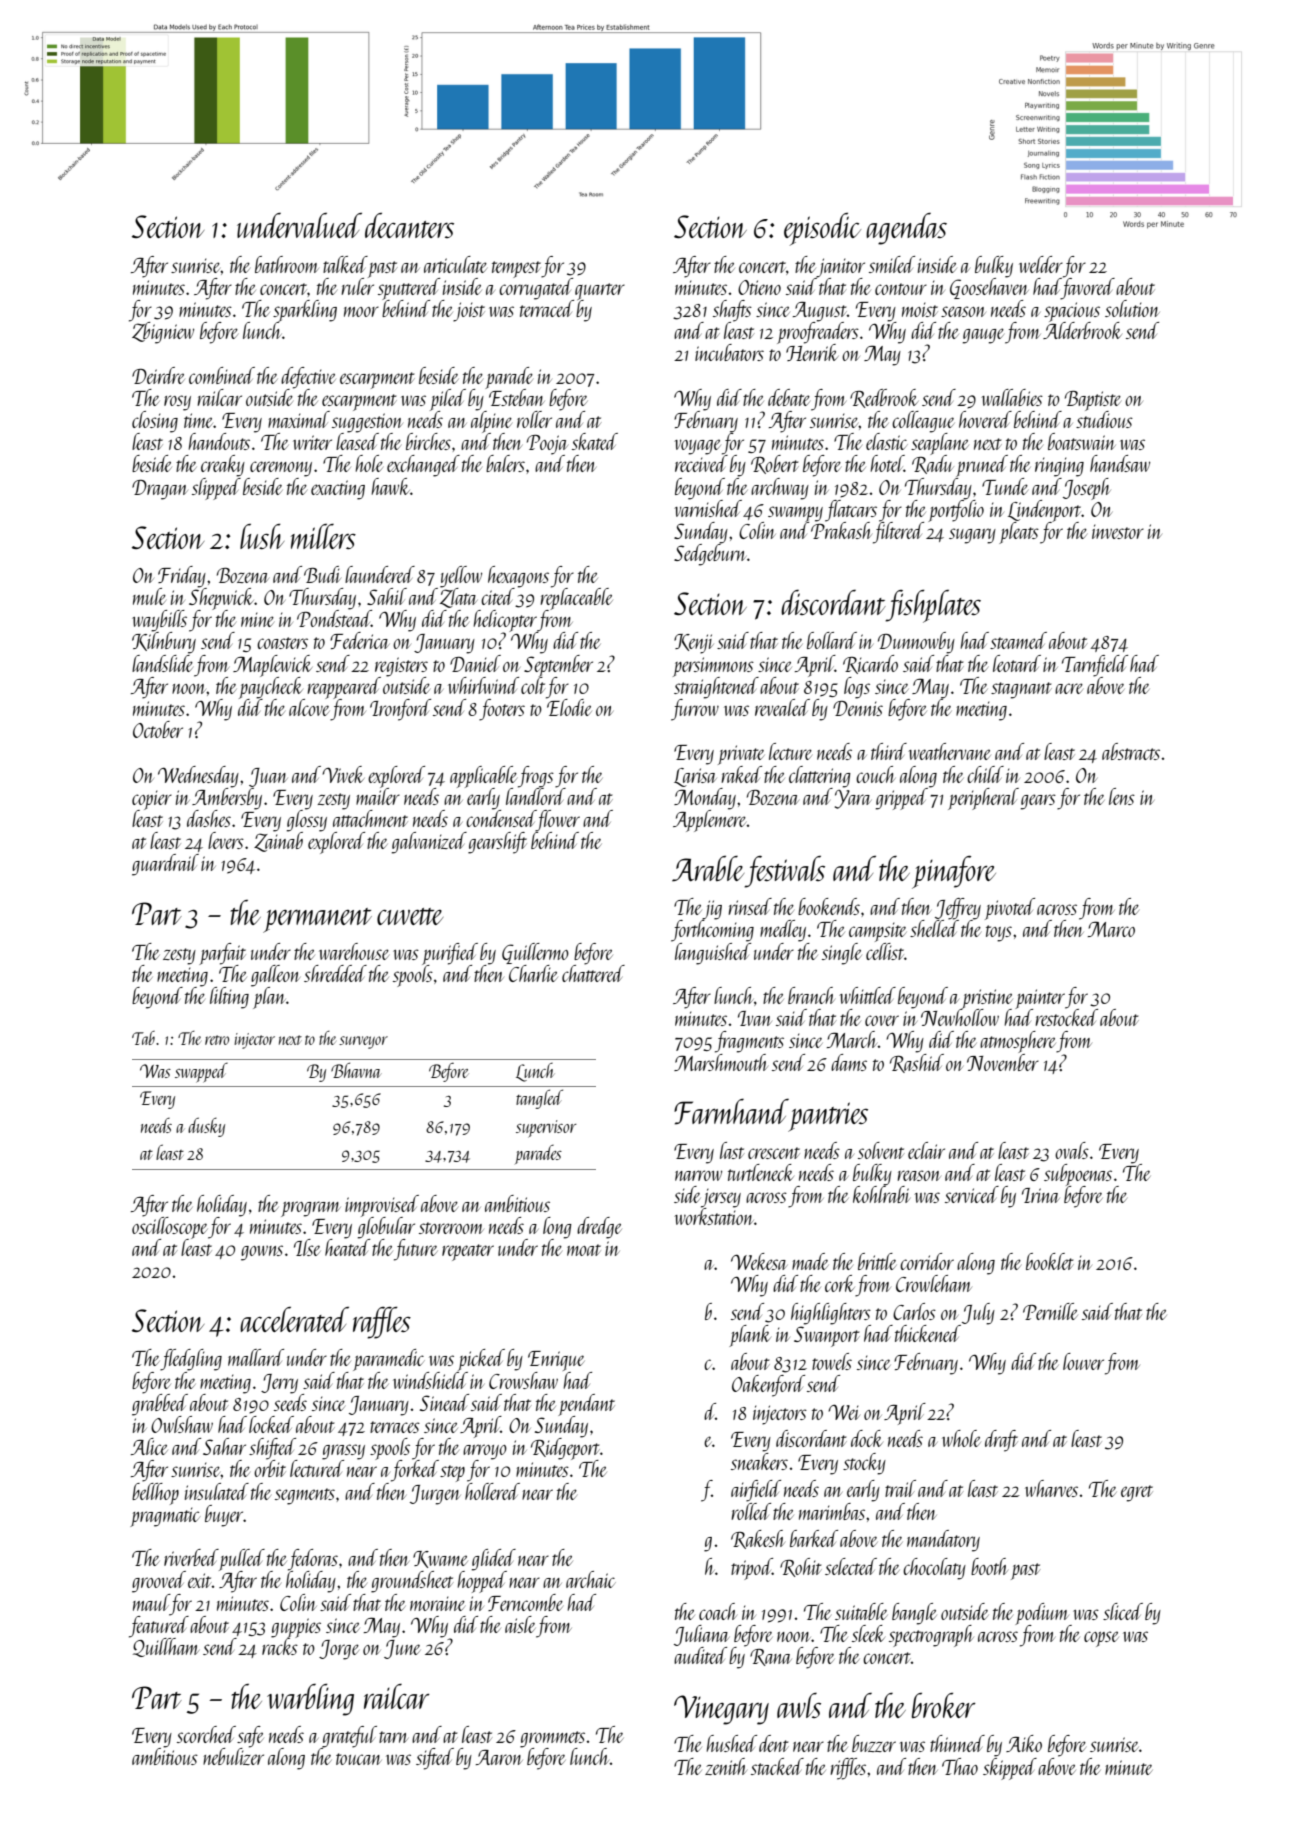 The height and width of the screenshot is (1837, 1299). I want to click on repeater, so click(468, 1252).
